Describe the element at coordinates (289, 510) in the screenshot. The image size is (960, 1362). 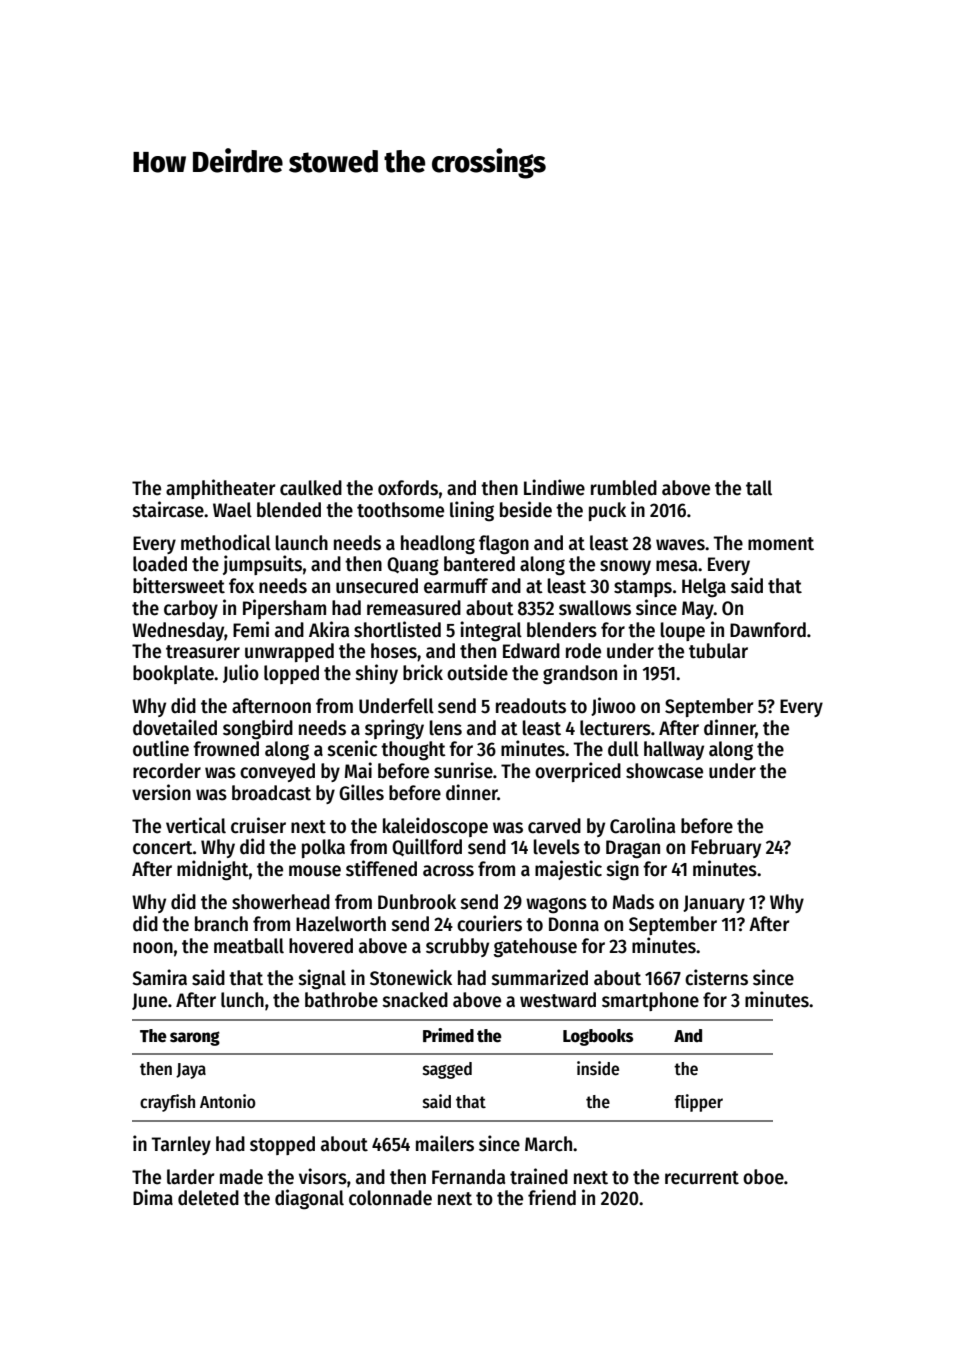
I see `blended` at that location.
